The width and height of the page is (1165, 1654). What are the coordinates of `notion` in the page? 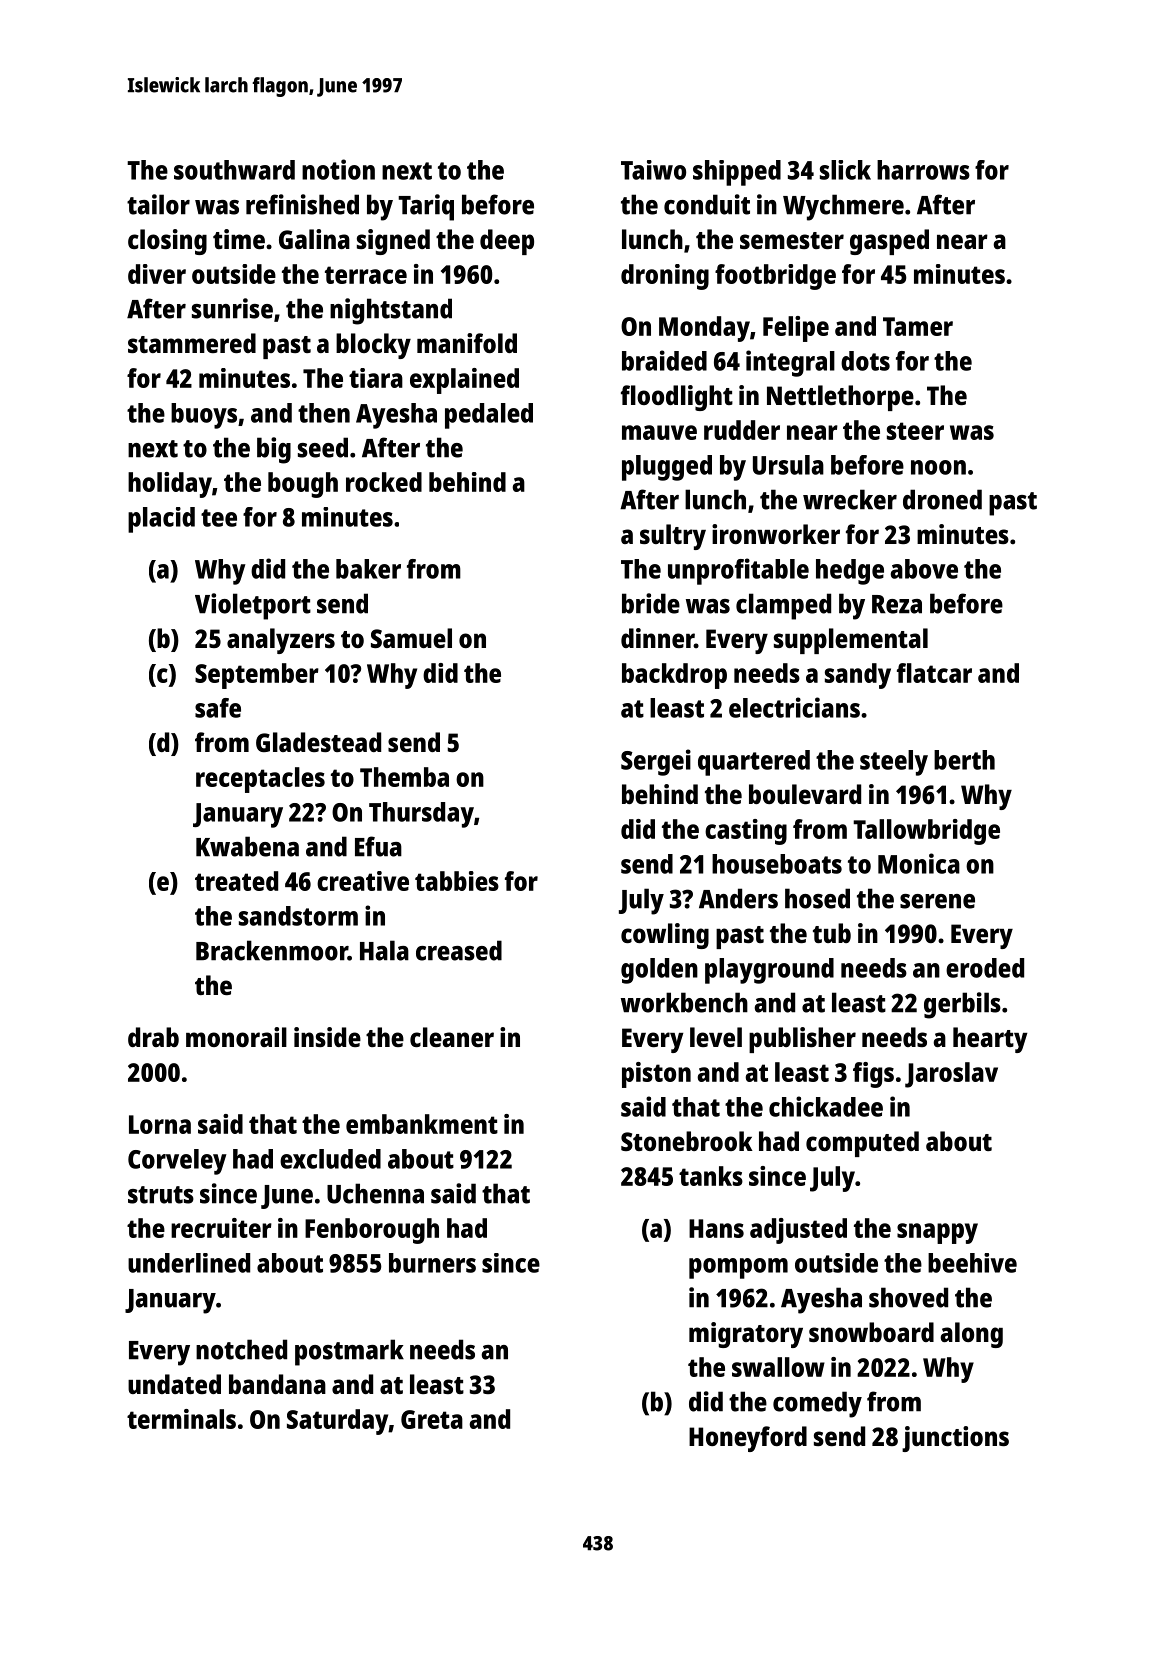 It's located at (338, 169).
